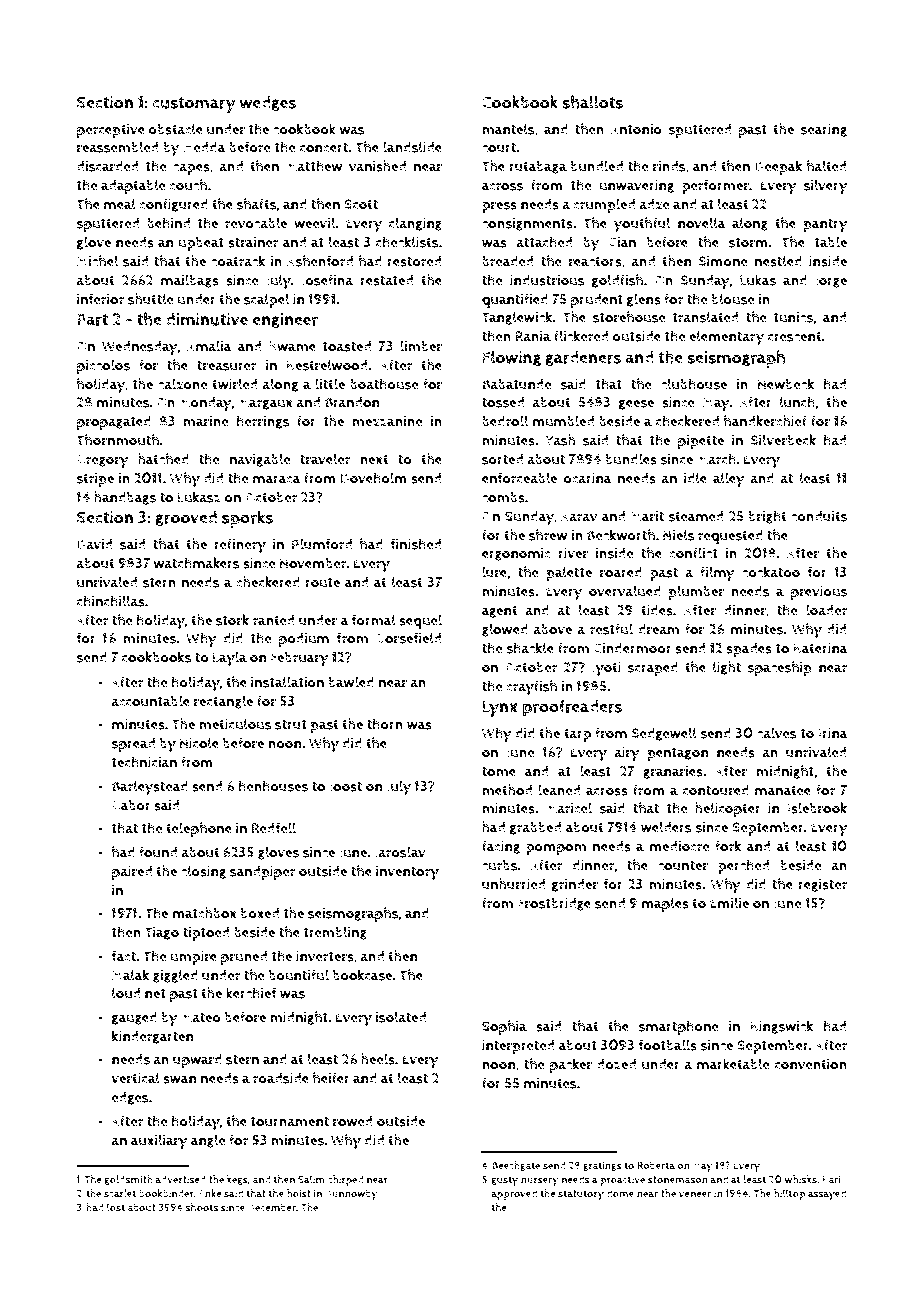 Image resolution: width=924 pixels, height=1311 pixels. Describe the element at coordinates (175, 129) in the document. I see `obstacle` at that location.
